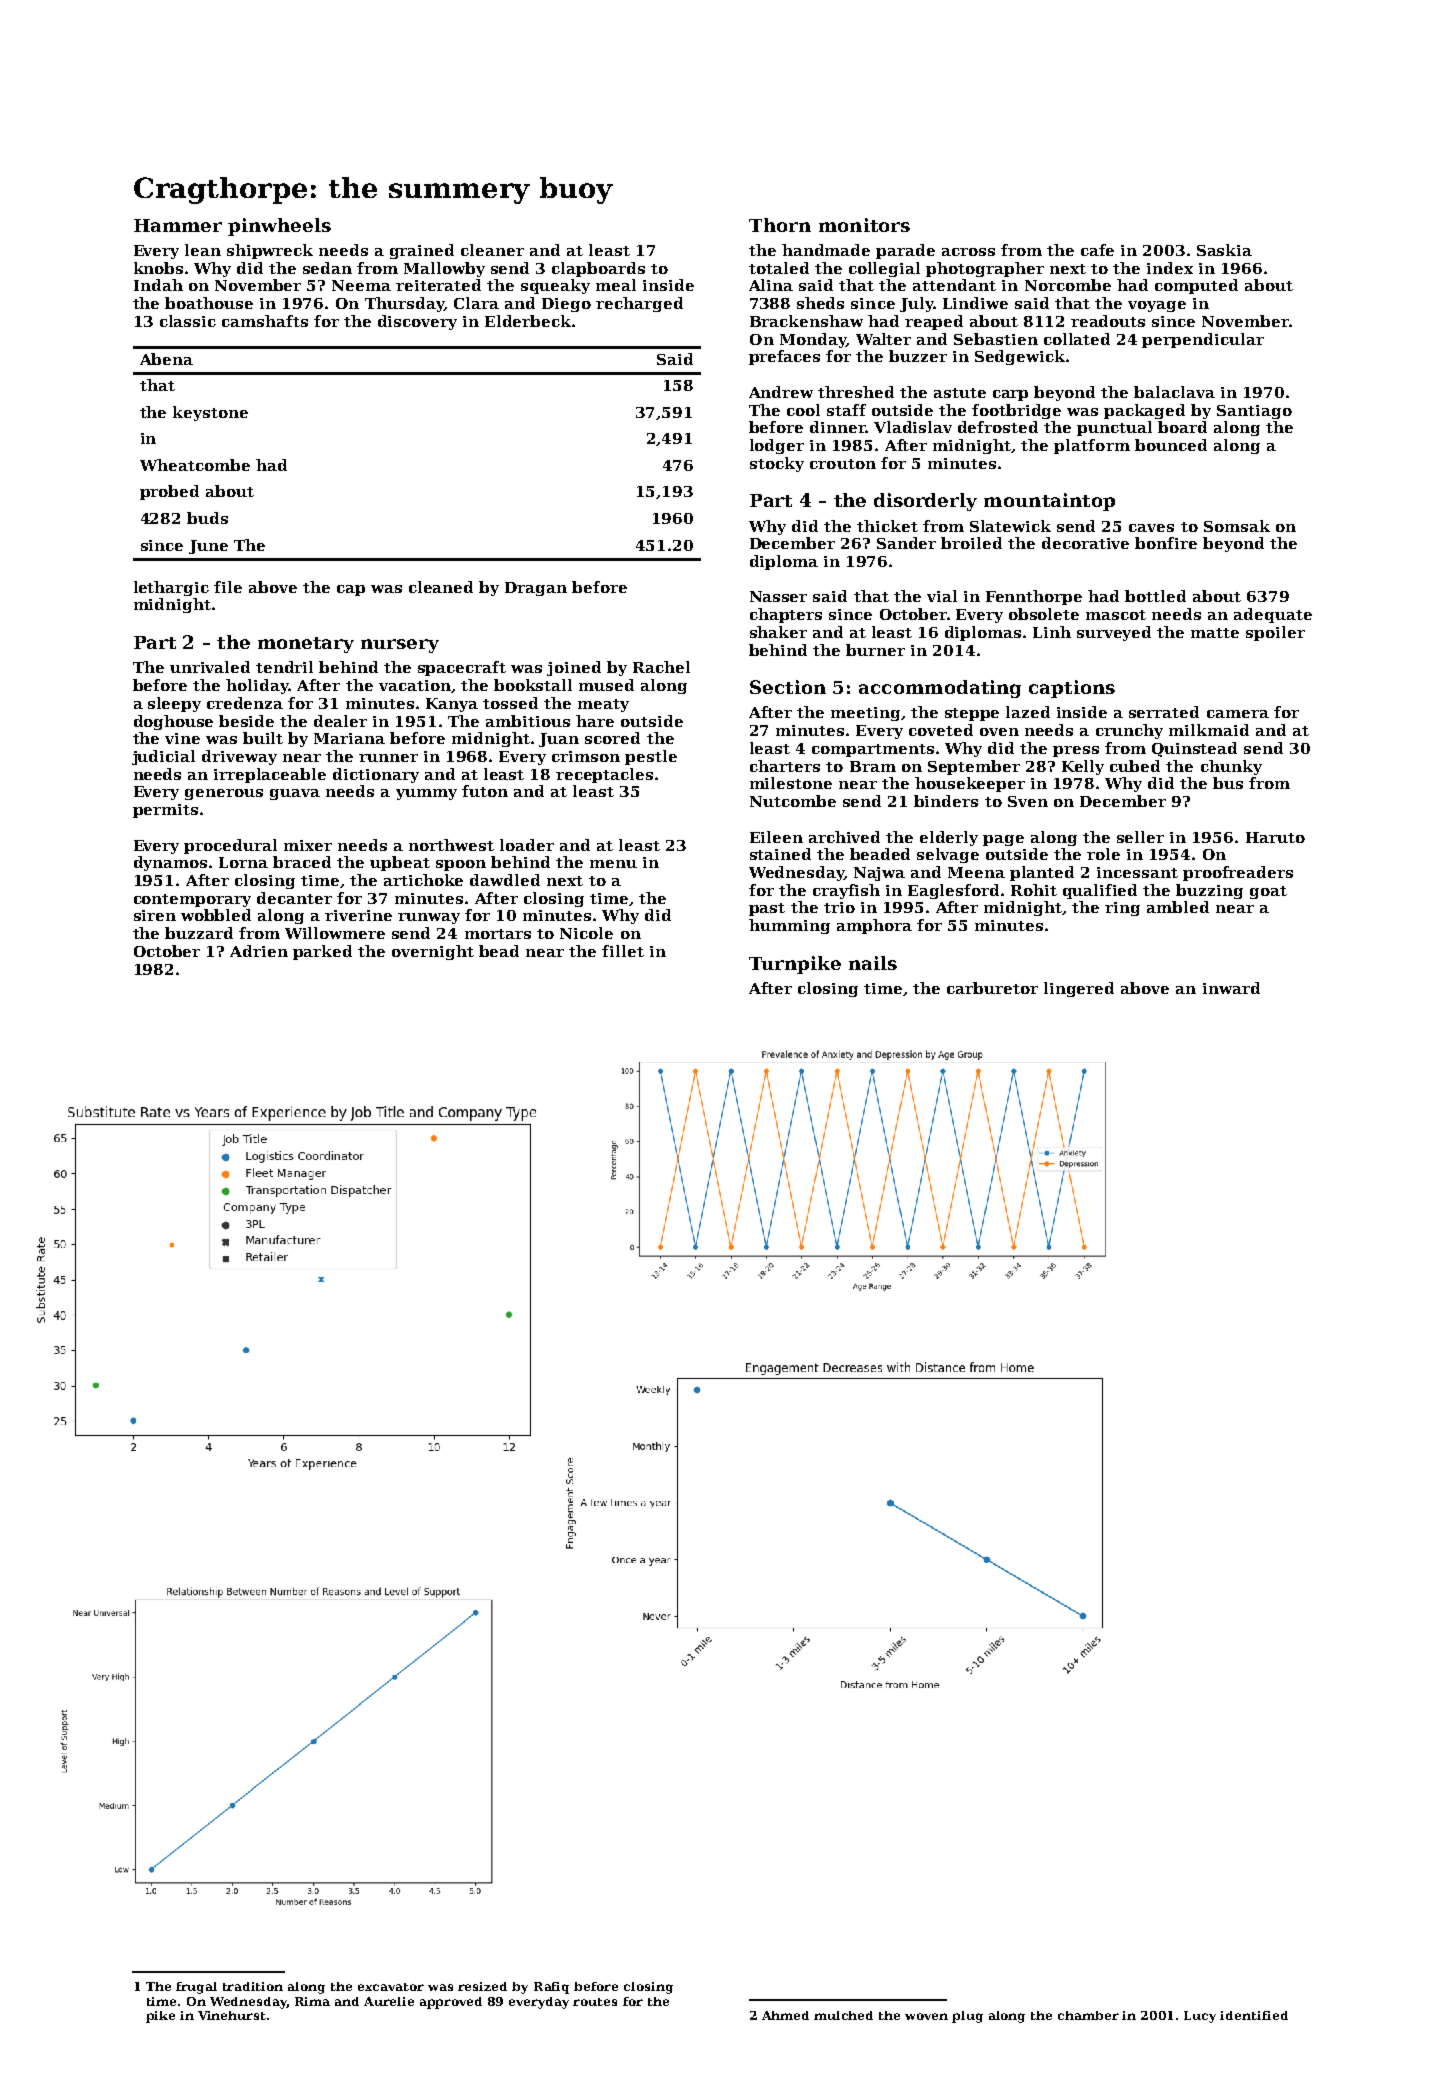 The width and height of the page is (1450, 2100). I want to click on Adrien, so click(259, 951).
